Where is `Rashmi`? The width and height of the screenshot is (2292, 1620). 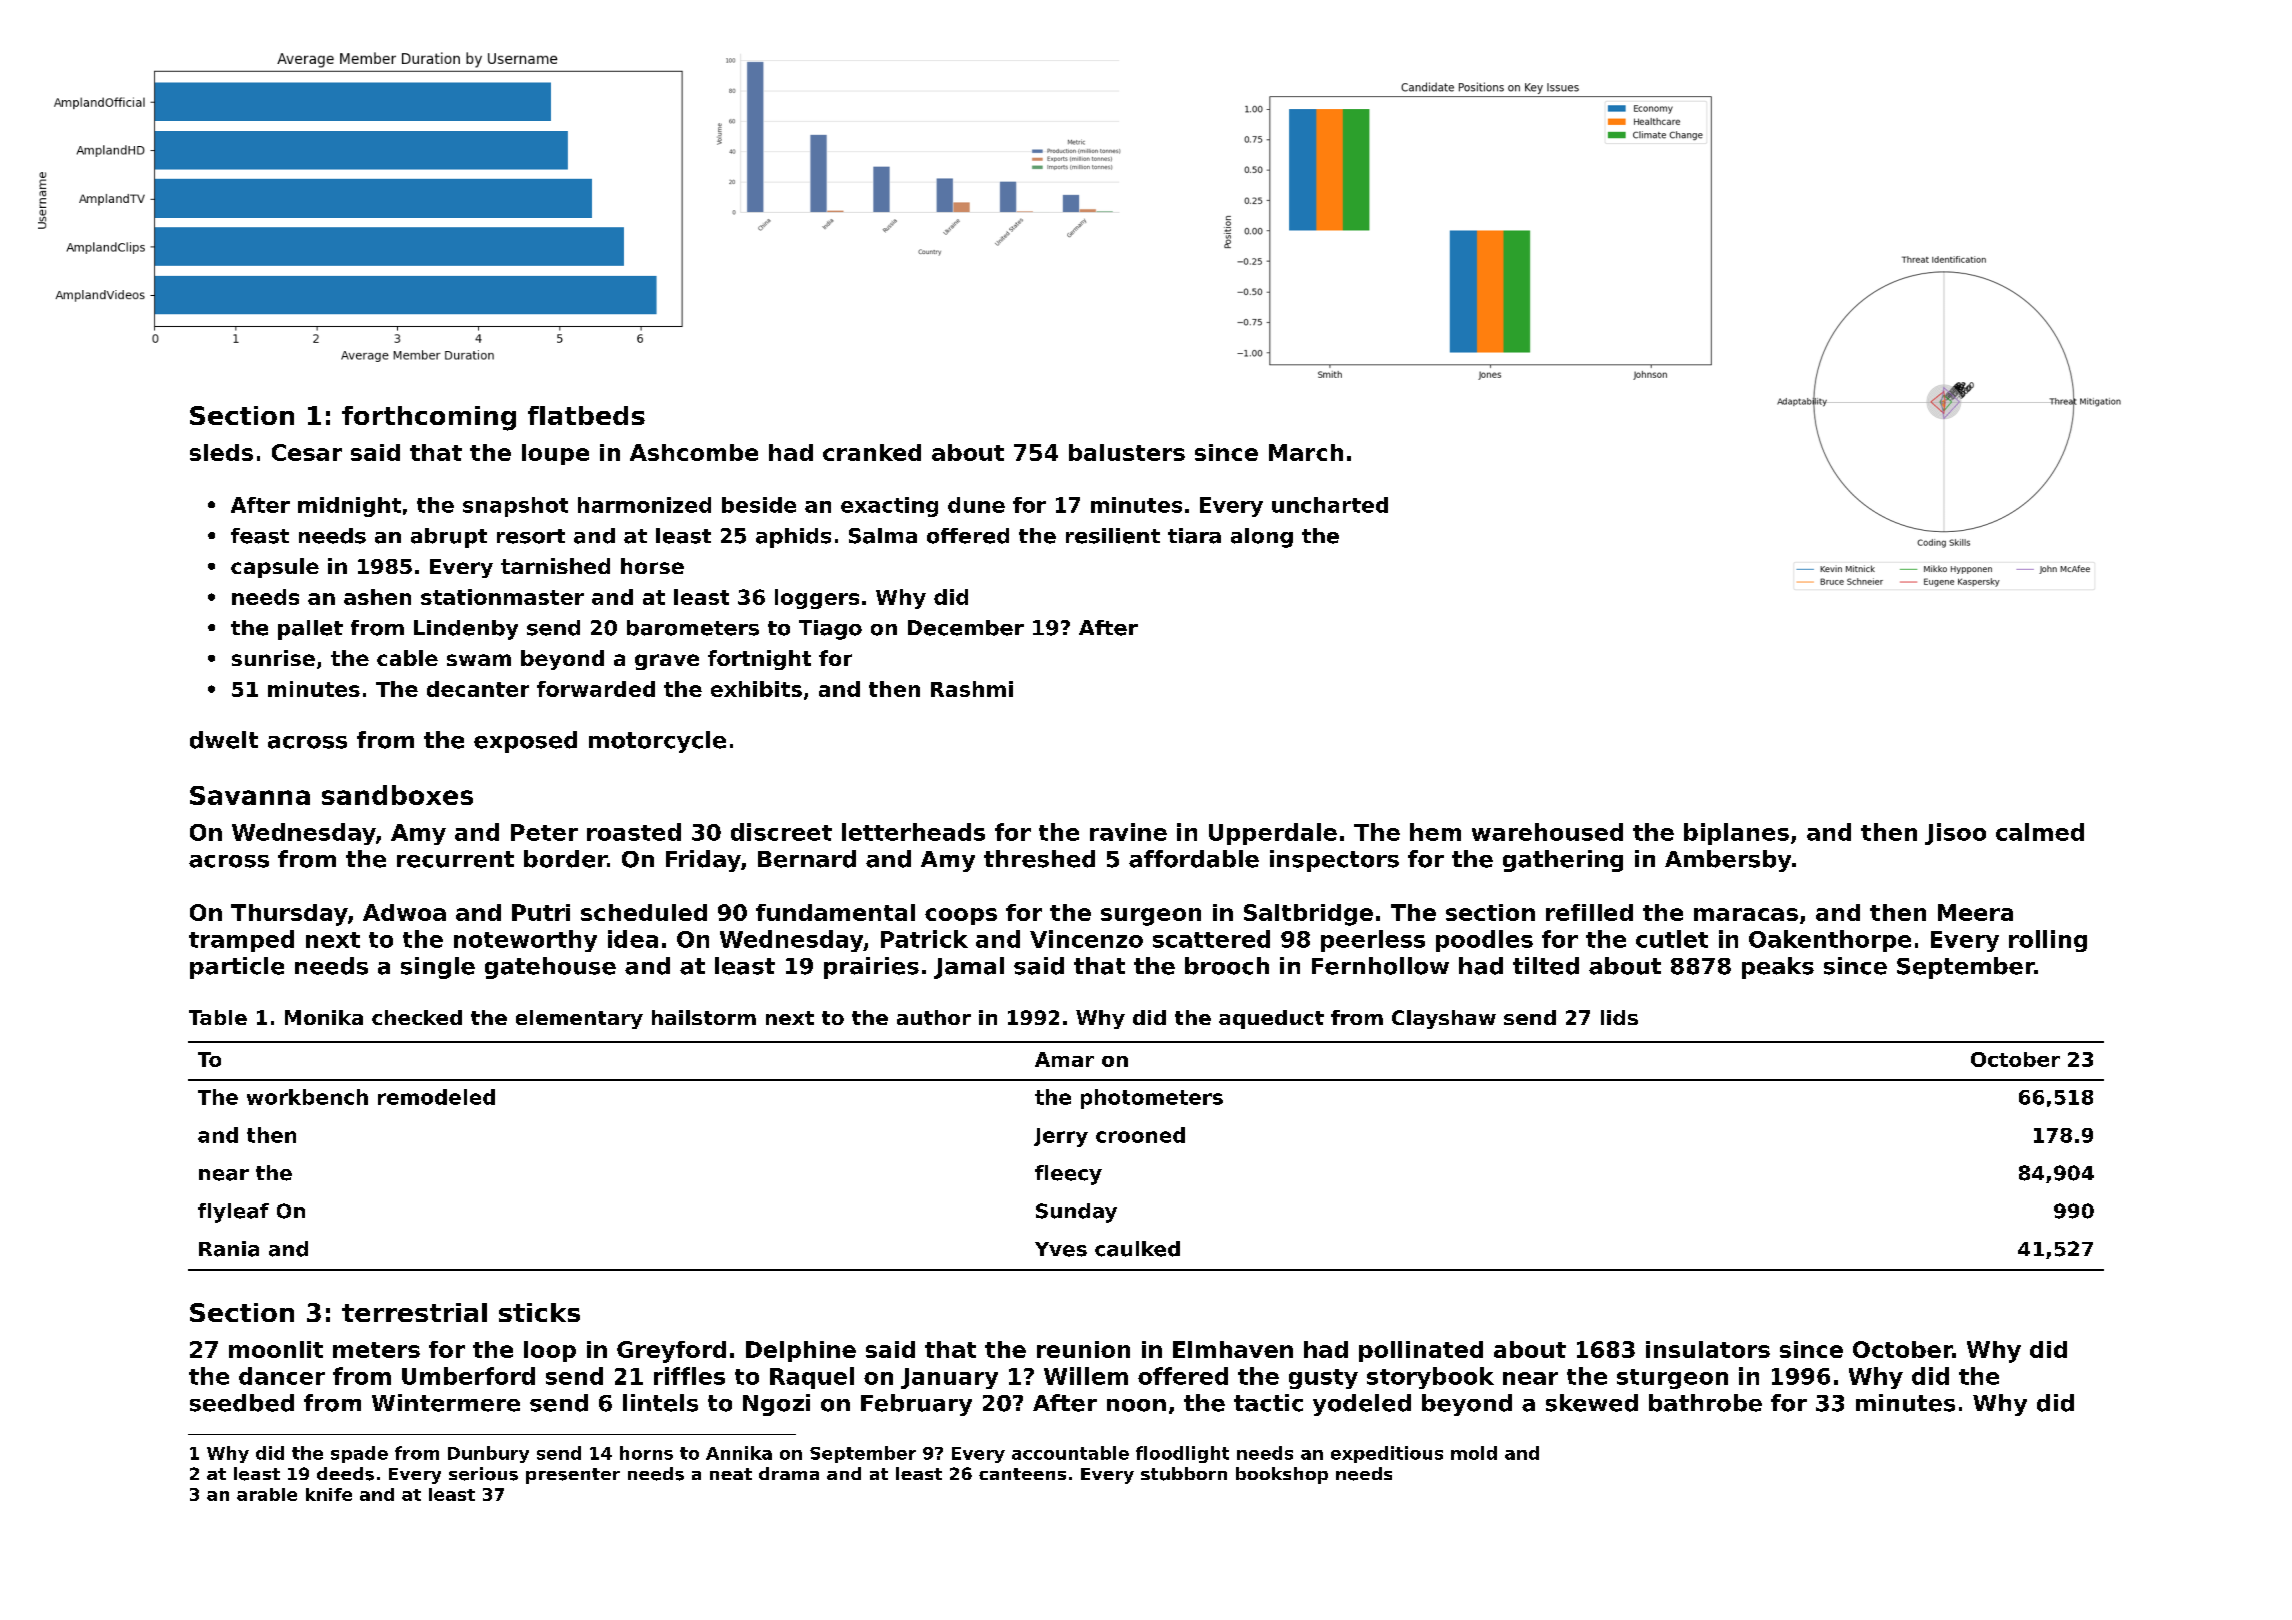 Rashmi is located at coordinates (972, 689).
